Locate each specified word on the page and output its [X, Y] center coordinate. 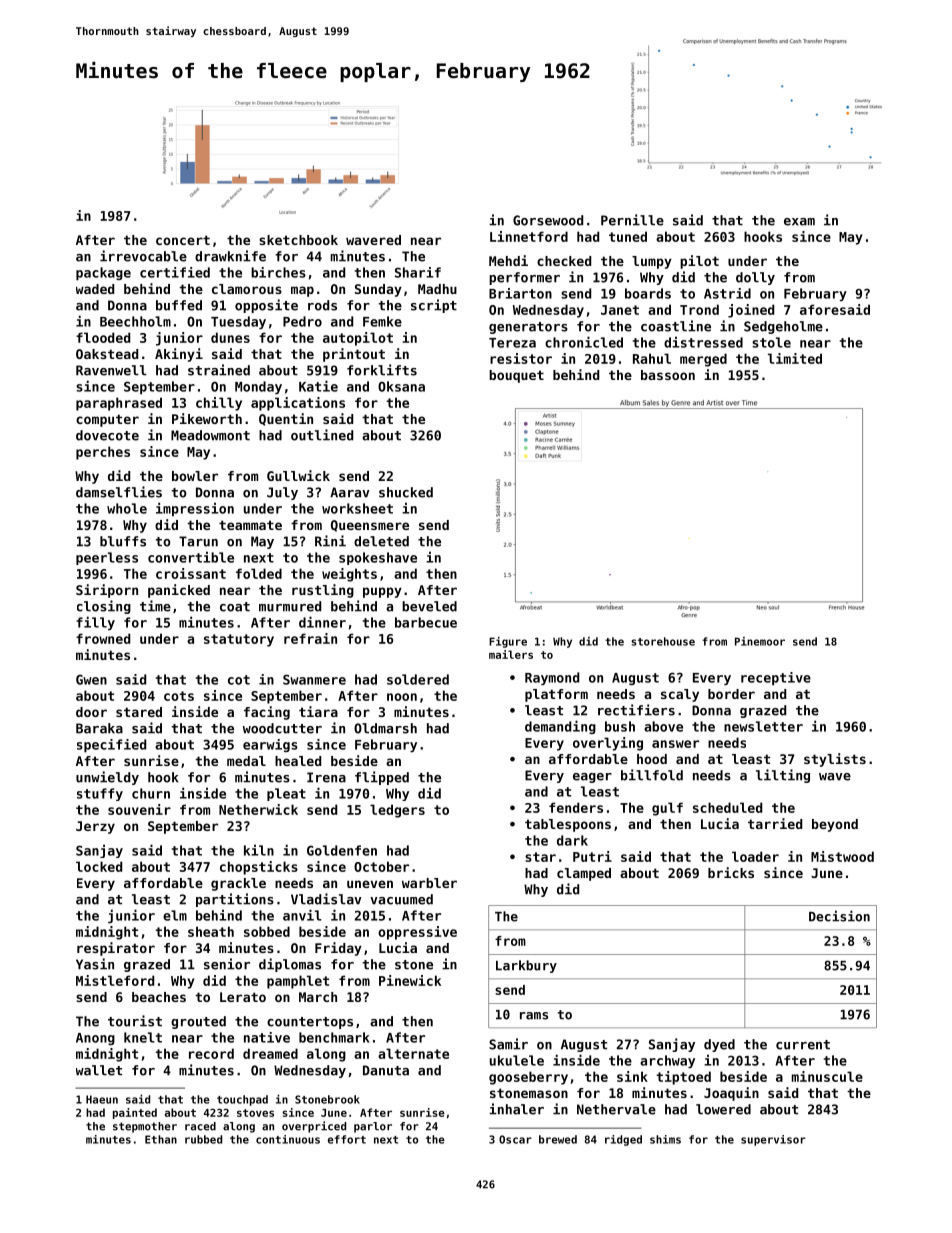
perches [103, 453]
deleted [381, 541]
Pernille [632, 220]
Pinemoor [760, 641]
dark [572, 840]
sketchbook [298, 240]
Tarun [198, 541]
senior [227, 964]
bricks [731, 872]
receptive [776, 679]
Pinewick [410, 980]
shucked [406, 492]
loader [755, 856]
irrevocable [143, 256]
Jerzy [95, 827]
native [267, 1037]
